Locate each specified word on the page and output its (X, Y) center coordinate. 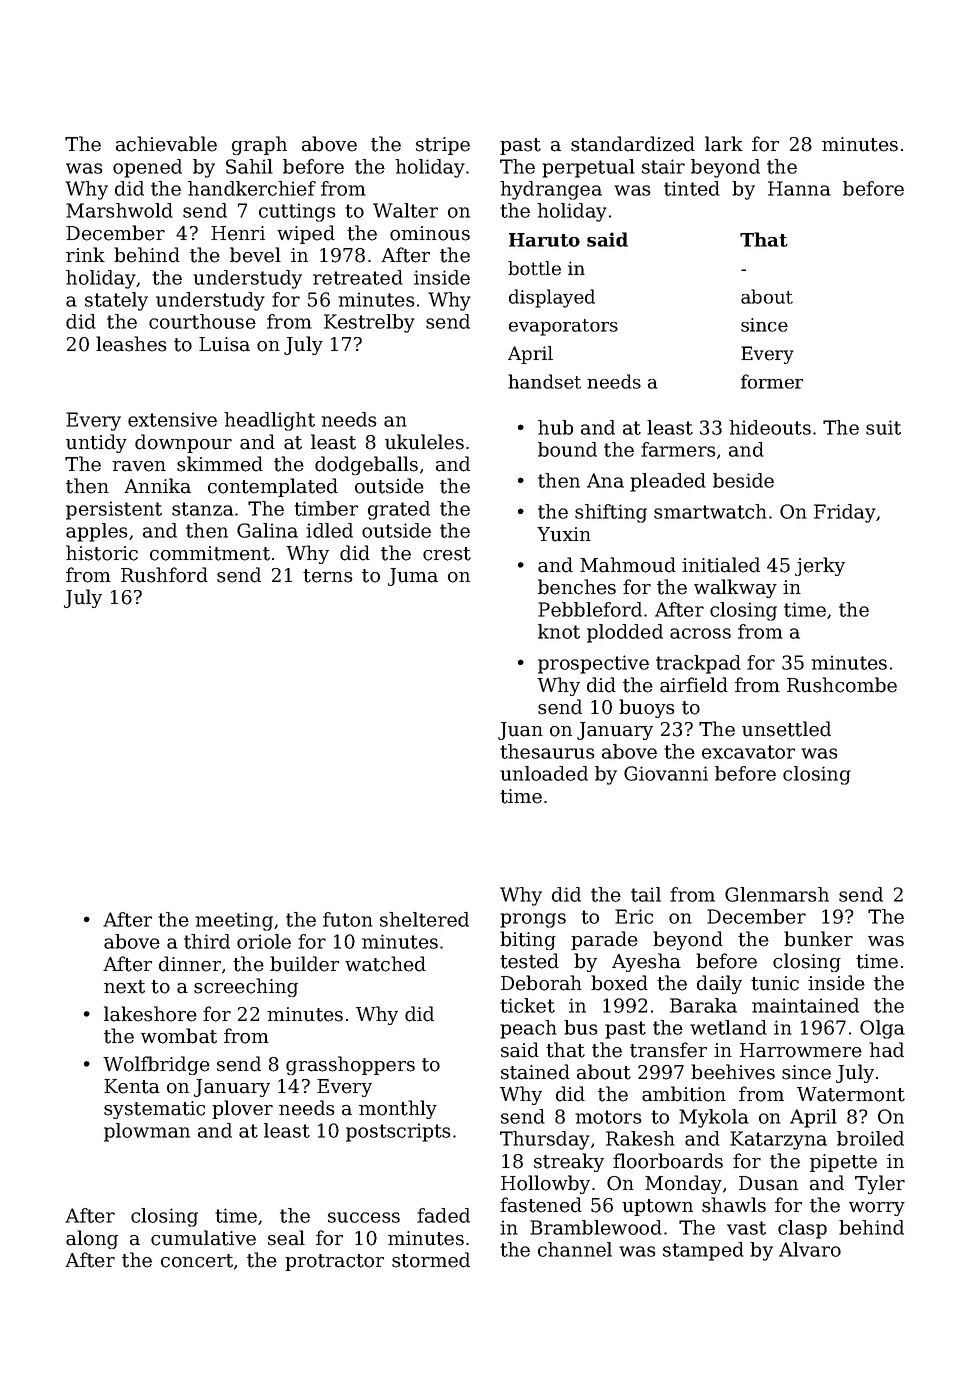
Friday (845, 513)
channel (575, 1249)
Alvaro (810, 1249)
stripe (443, 146)
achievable (166, 144)
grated (399, 510)
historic (102, 553)
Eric (634, 916)
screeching (246, 987)
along (92, 1239)
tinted (692, 188)
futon (348, 919)
